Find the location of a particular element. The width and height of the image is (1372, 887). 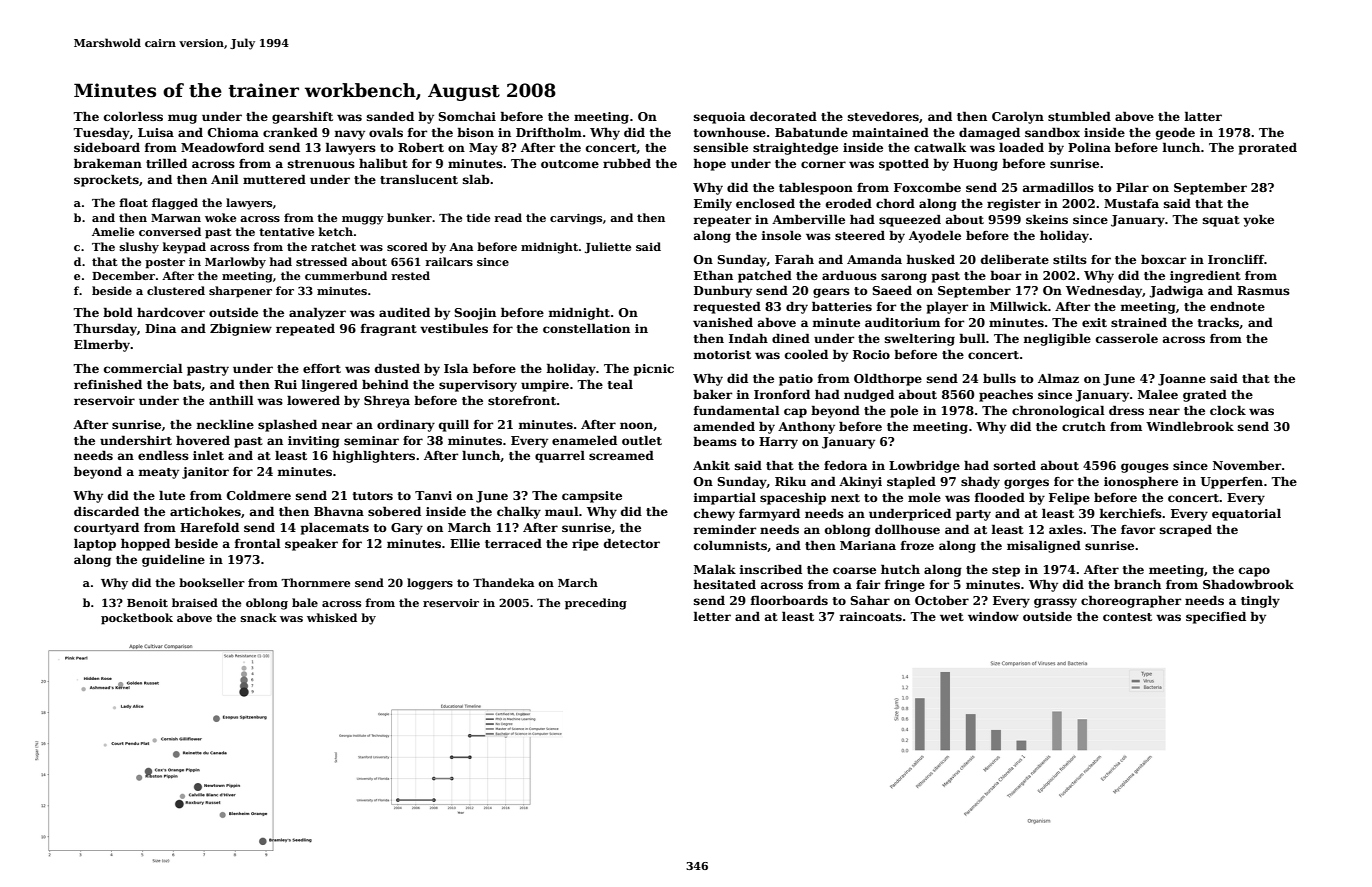

deliberate is located at coordinates (1015, 259).
